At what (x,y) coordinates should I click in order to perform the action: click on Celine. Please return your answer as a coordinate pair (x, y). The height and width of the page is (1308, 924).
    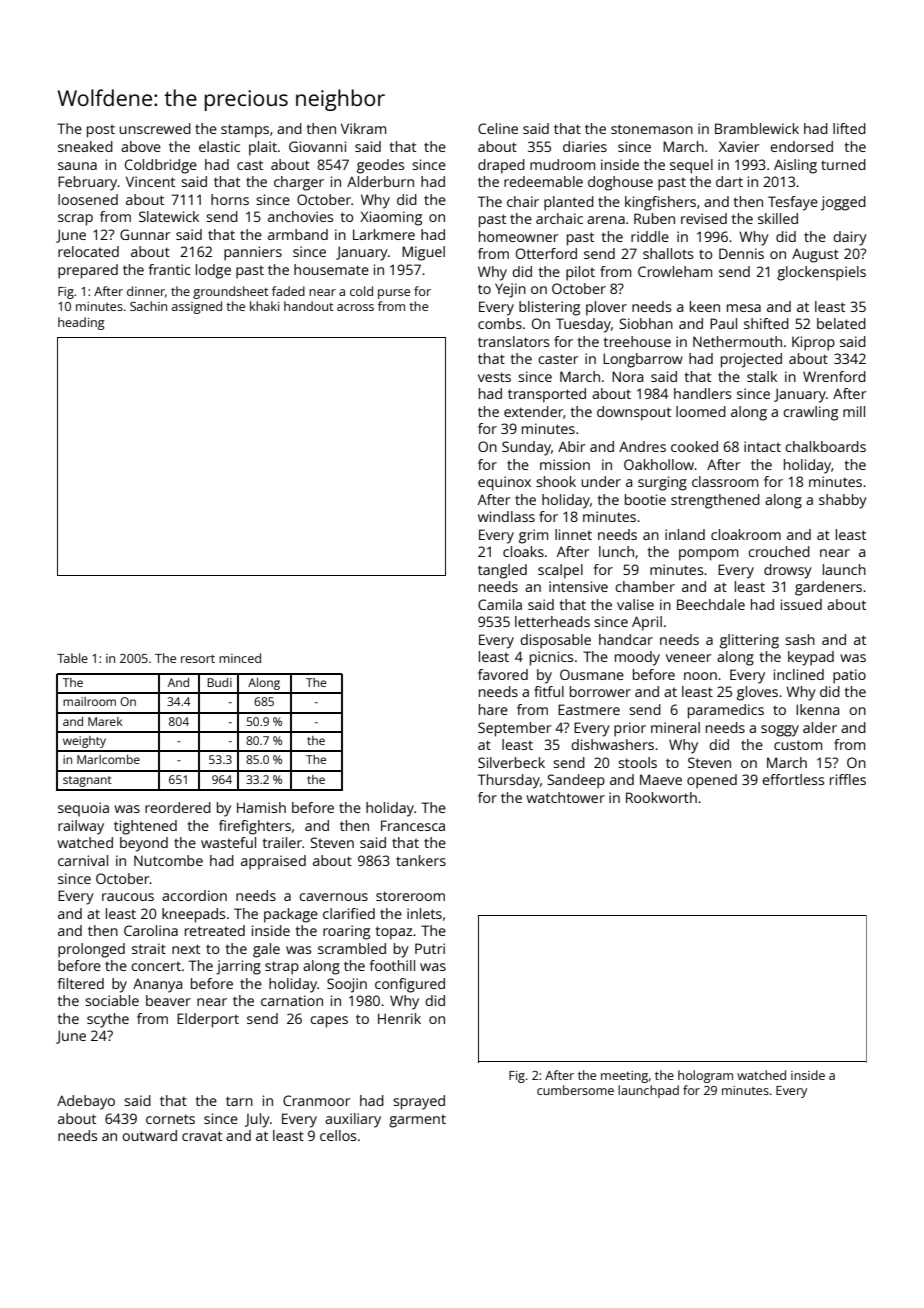
    Looking at the image, I should click on (498, 128).
